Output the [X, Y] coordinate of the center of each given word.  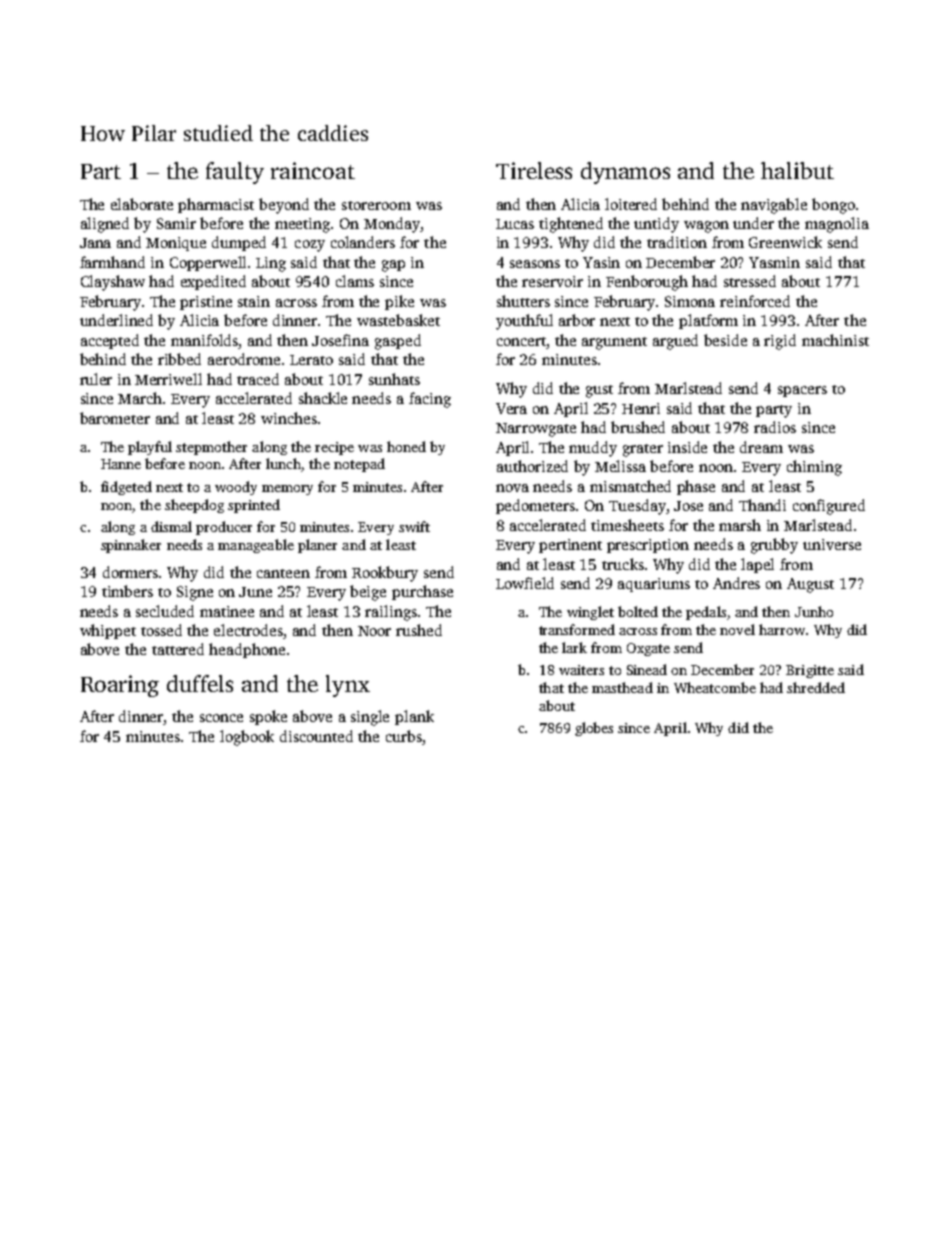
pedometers [535, 506]
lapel [757, 565]
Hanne [121, 464]
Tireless [534, 170]
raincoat [313, 170]
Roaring [120, 686]
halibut [797, 170]
